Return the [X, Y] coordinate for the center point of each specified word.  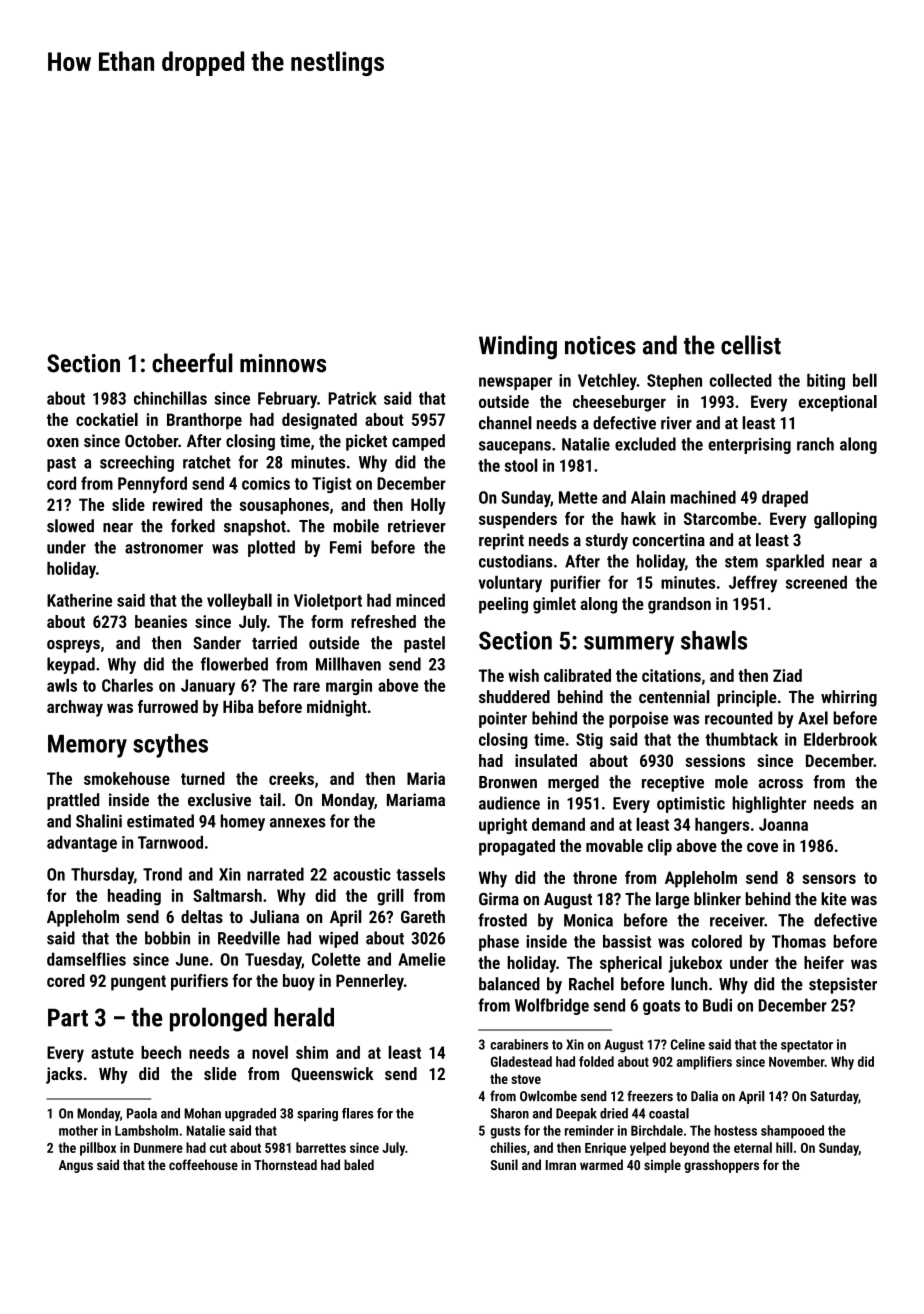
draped [785, 498]
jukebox [695, 964]
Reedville [249, 938]
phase [499, 943]
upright [503, 826]
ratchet [207, 462]
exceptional [838, 403]
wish [523, 675]
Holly [428, 506]
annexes [298, 823]
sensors [829, 879]
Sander [217, 643]
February [287, 399]
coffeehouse [203, 1164]
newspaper [515, 383]
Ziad [787, 675]
